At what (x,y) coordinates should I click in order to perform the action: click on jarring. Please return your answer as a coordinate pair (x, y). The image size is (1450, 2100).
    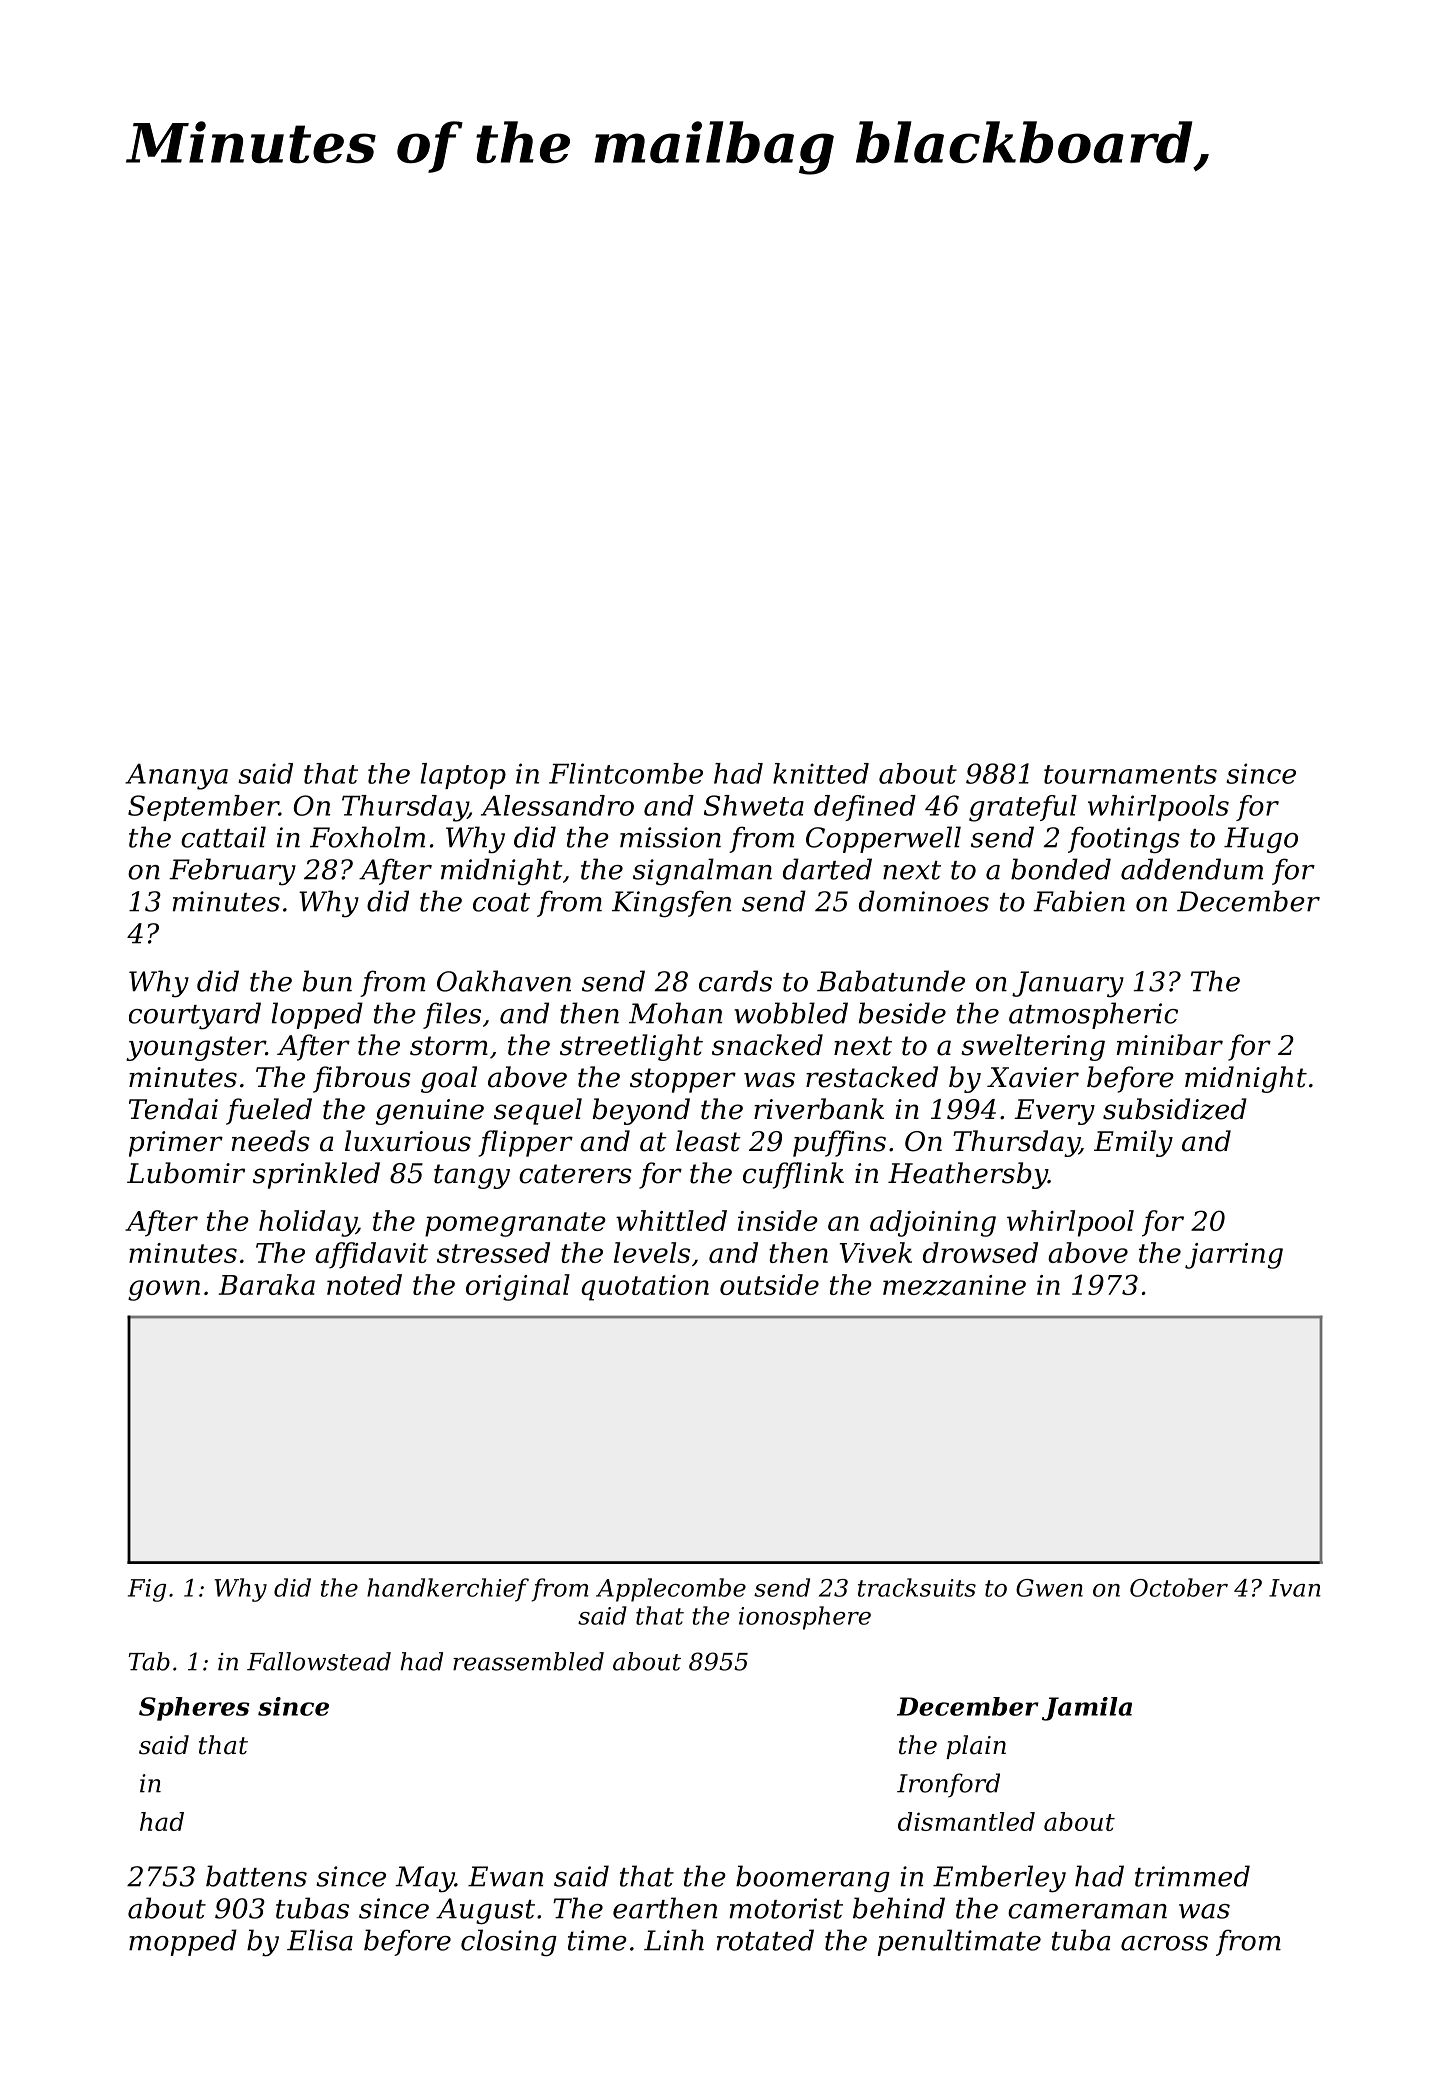
    Looking at the image, I should click on (1234, 1256).
